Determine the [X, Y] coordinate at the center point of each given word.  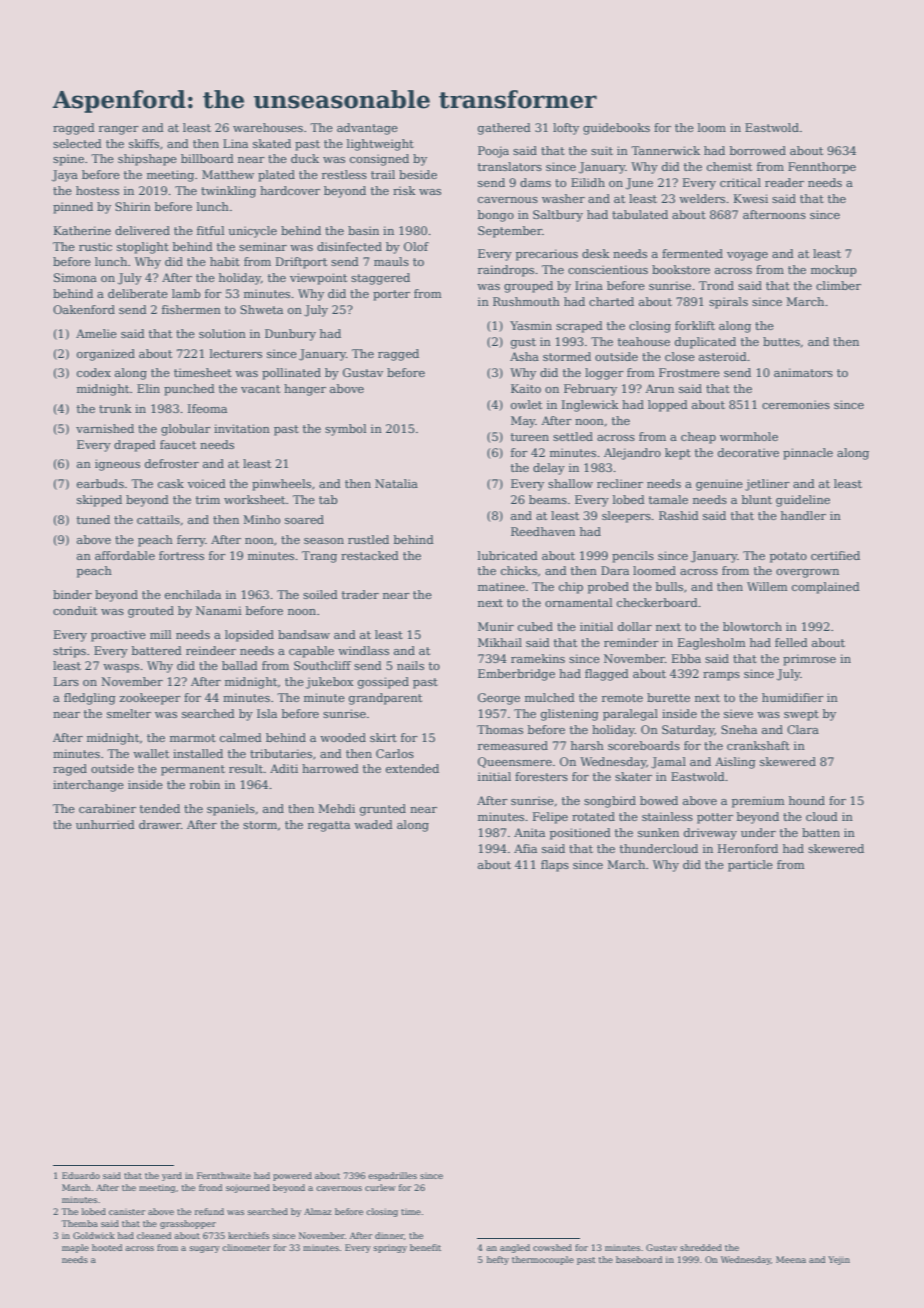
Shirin [133, 206]
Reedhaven [543, 531]
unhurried [105, 824]
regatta [329, 826]
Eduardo [81, 1175]
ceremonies [796, 404]
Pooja [493, 152]
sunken [658, 832]
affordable [125, 555]
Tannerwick [665, 150]
